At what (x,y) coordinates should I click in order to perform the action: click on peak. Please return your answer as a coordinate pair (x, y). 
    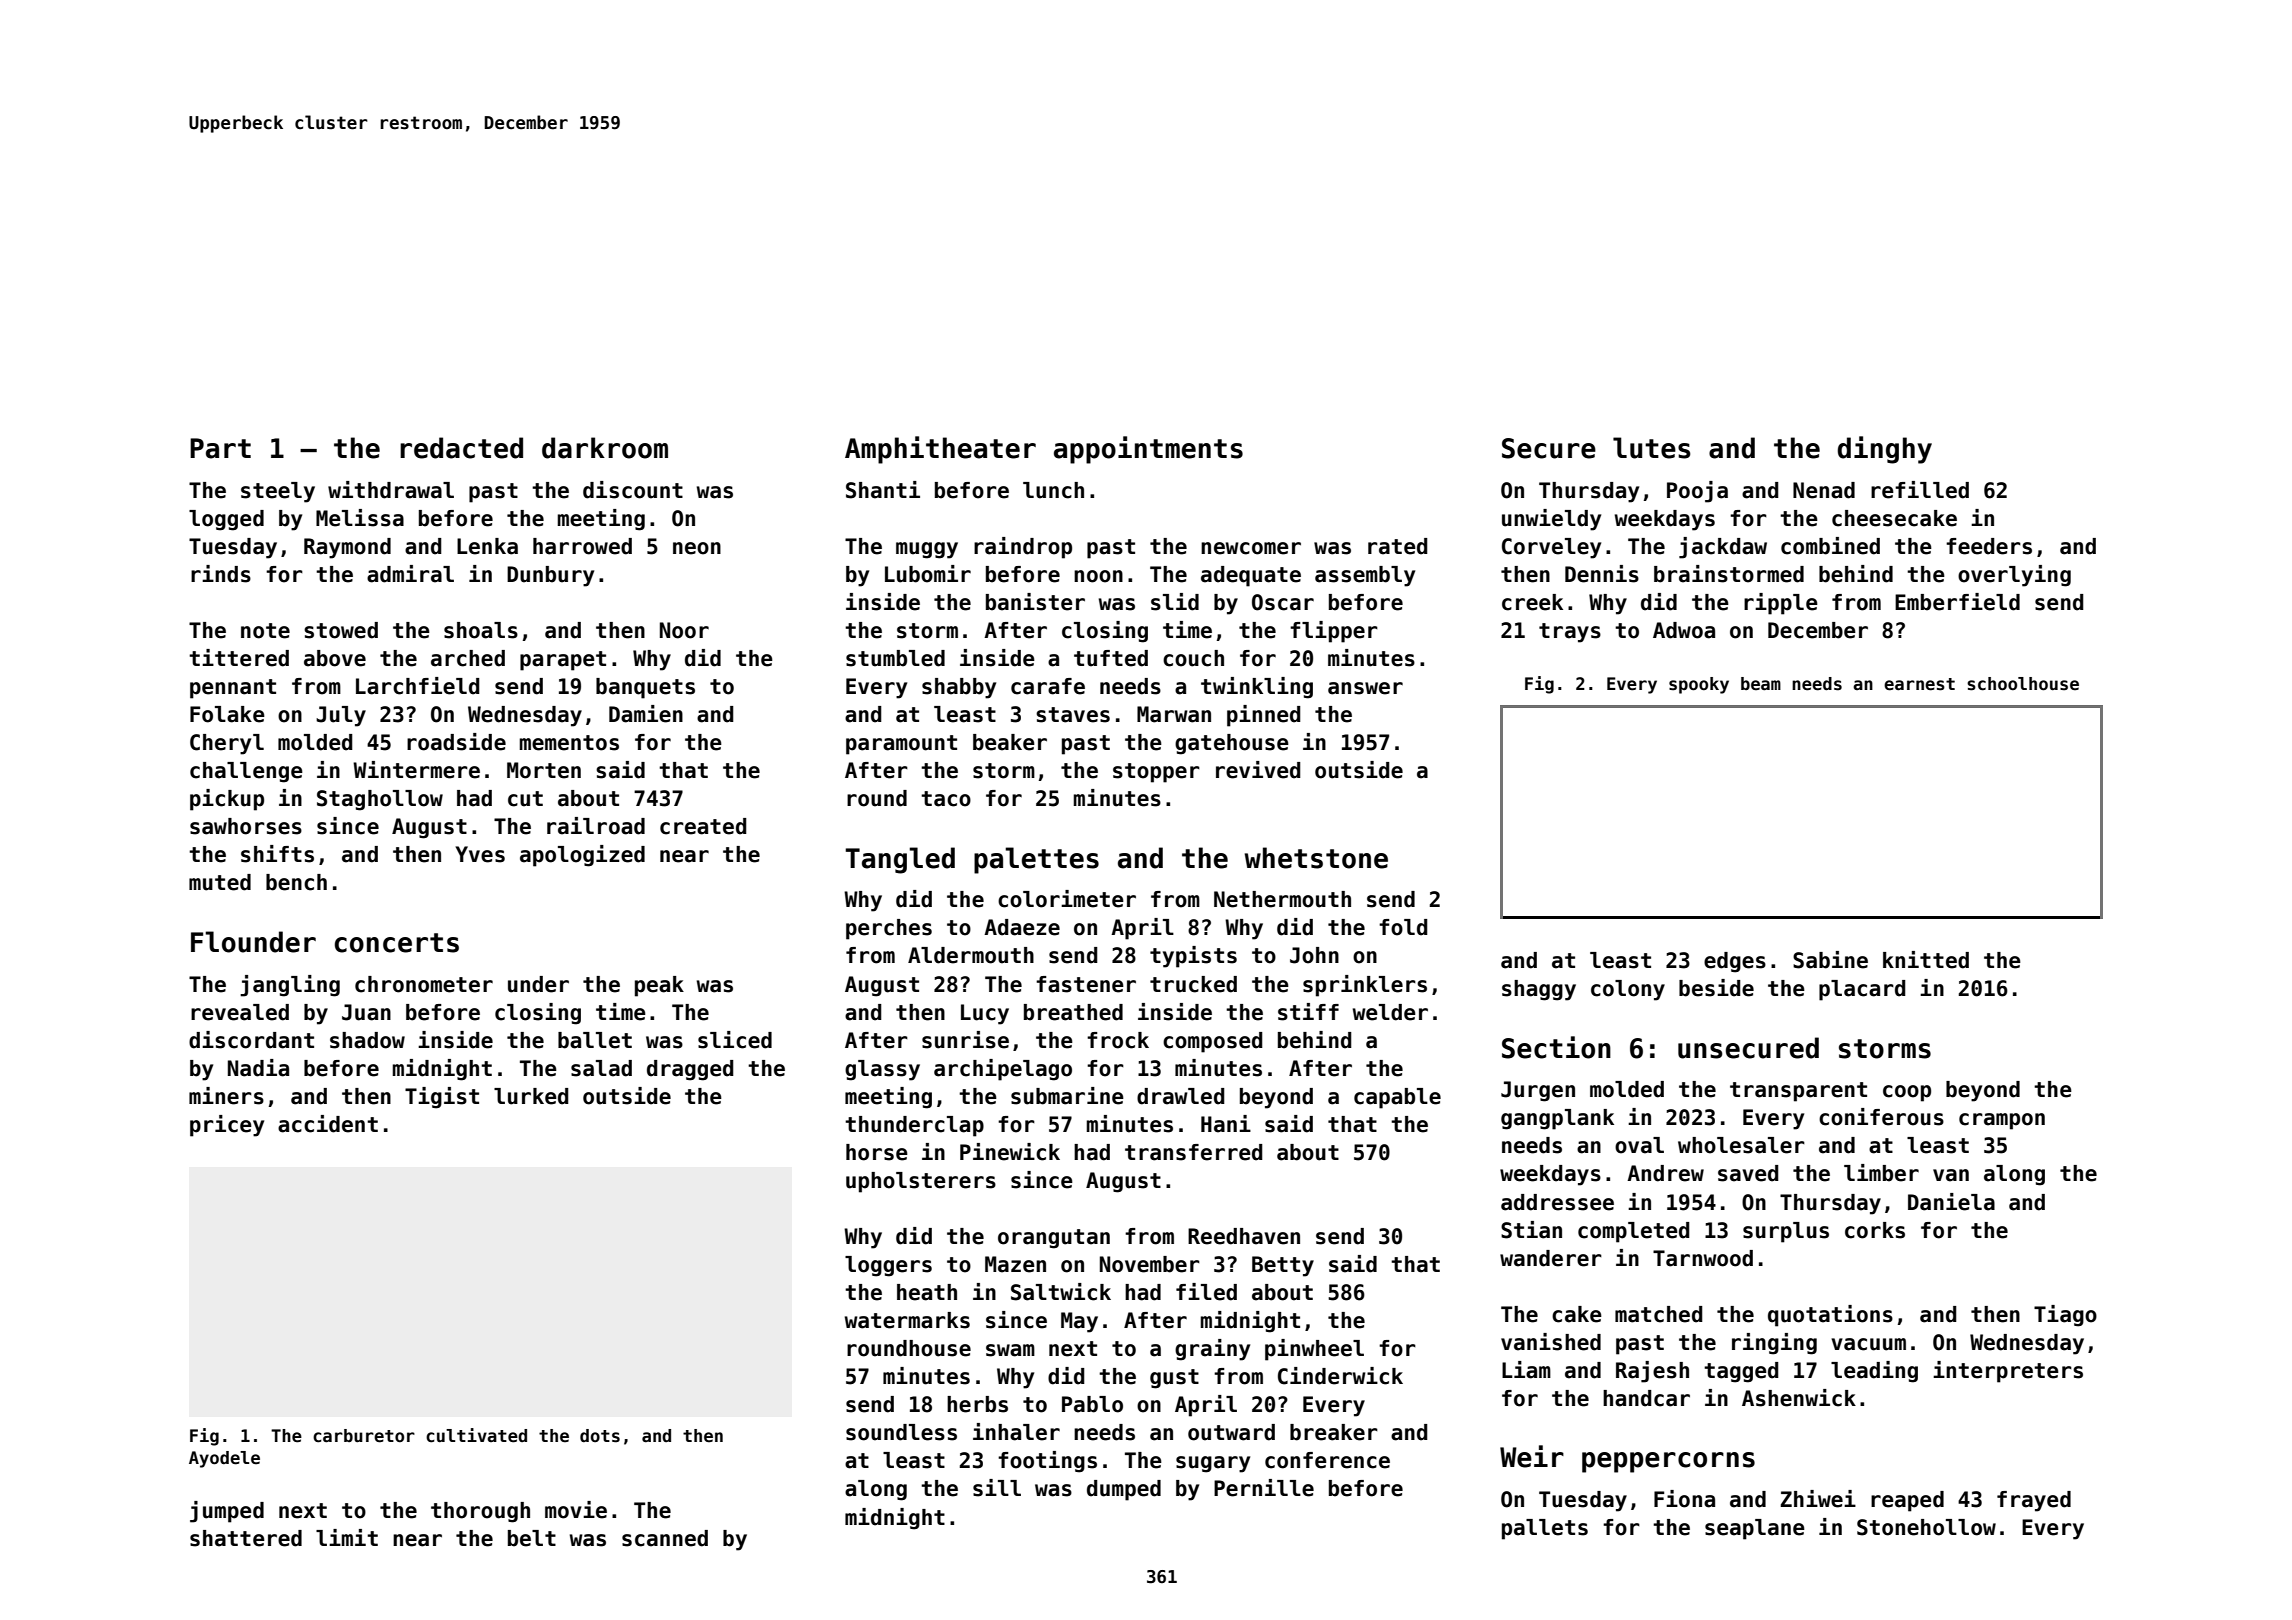
    Looking at the image, I should click on (659, 986).
